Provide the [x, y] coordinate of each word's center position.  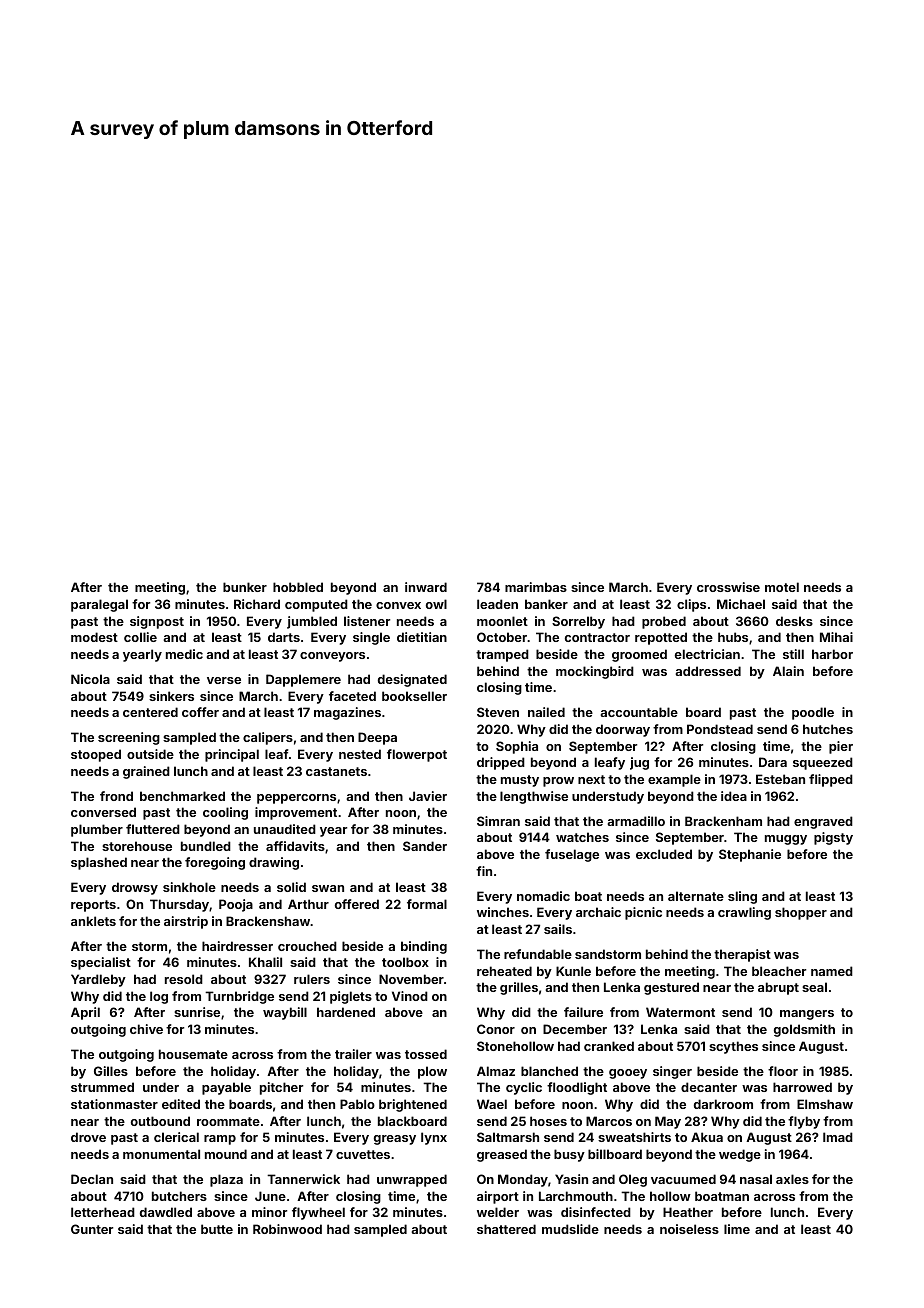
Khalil [265, 962]
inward [426, 587]
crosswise [728, 587]
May [668, 1122]
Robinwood [287, 1229]
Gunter [92, 1229]
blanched [549, 1071]
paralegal [99, 605]
